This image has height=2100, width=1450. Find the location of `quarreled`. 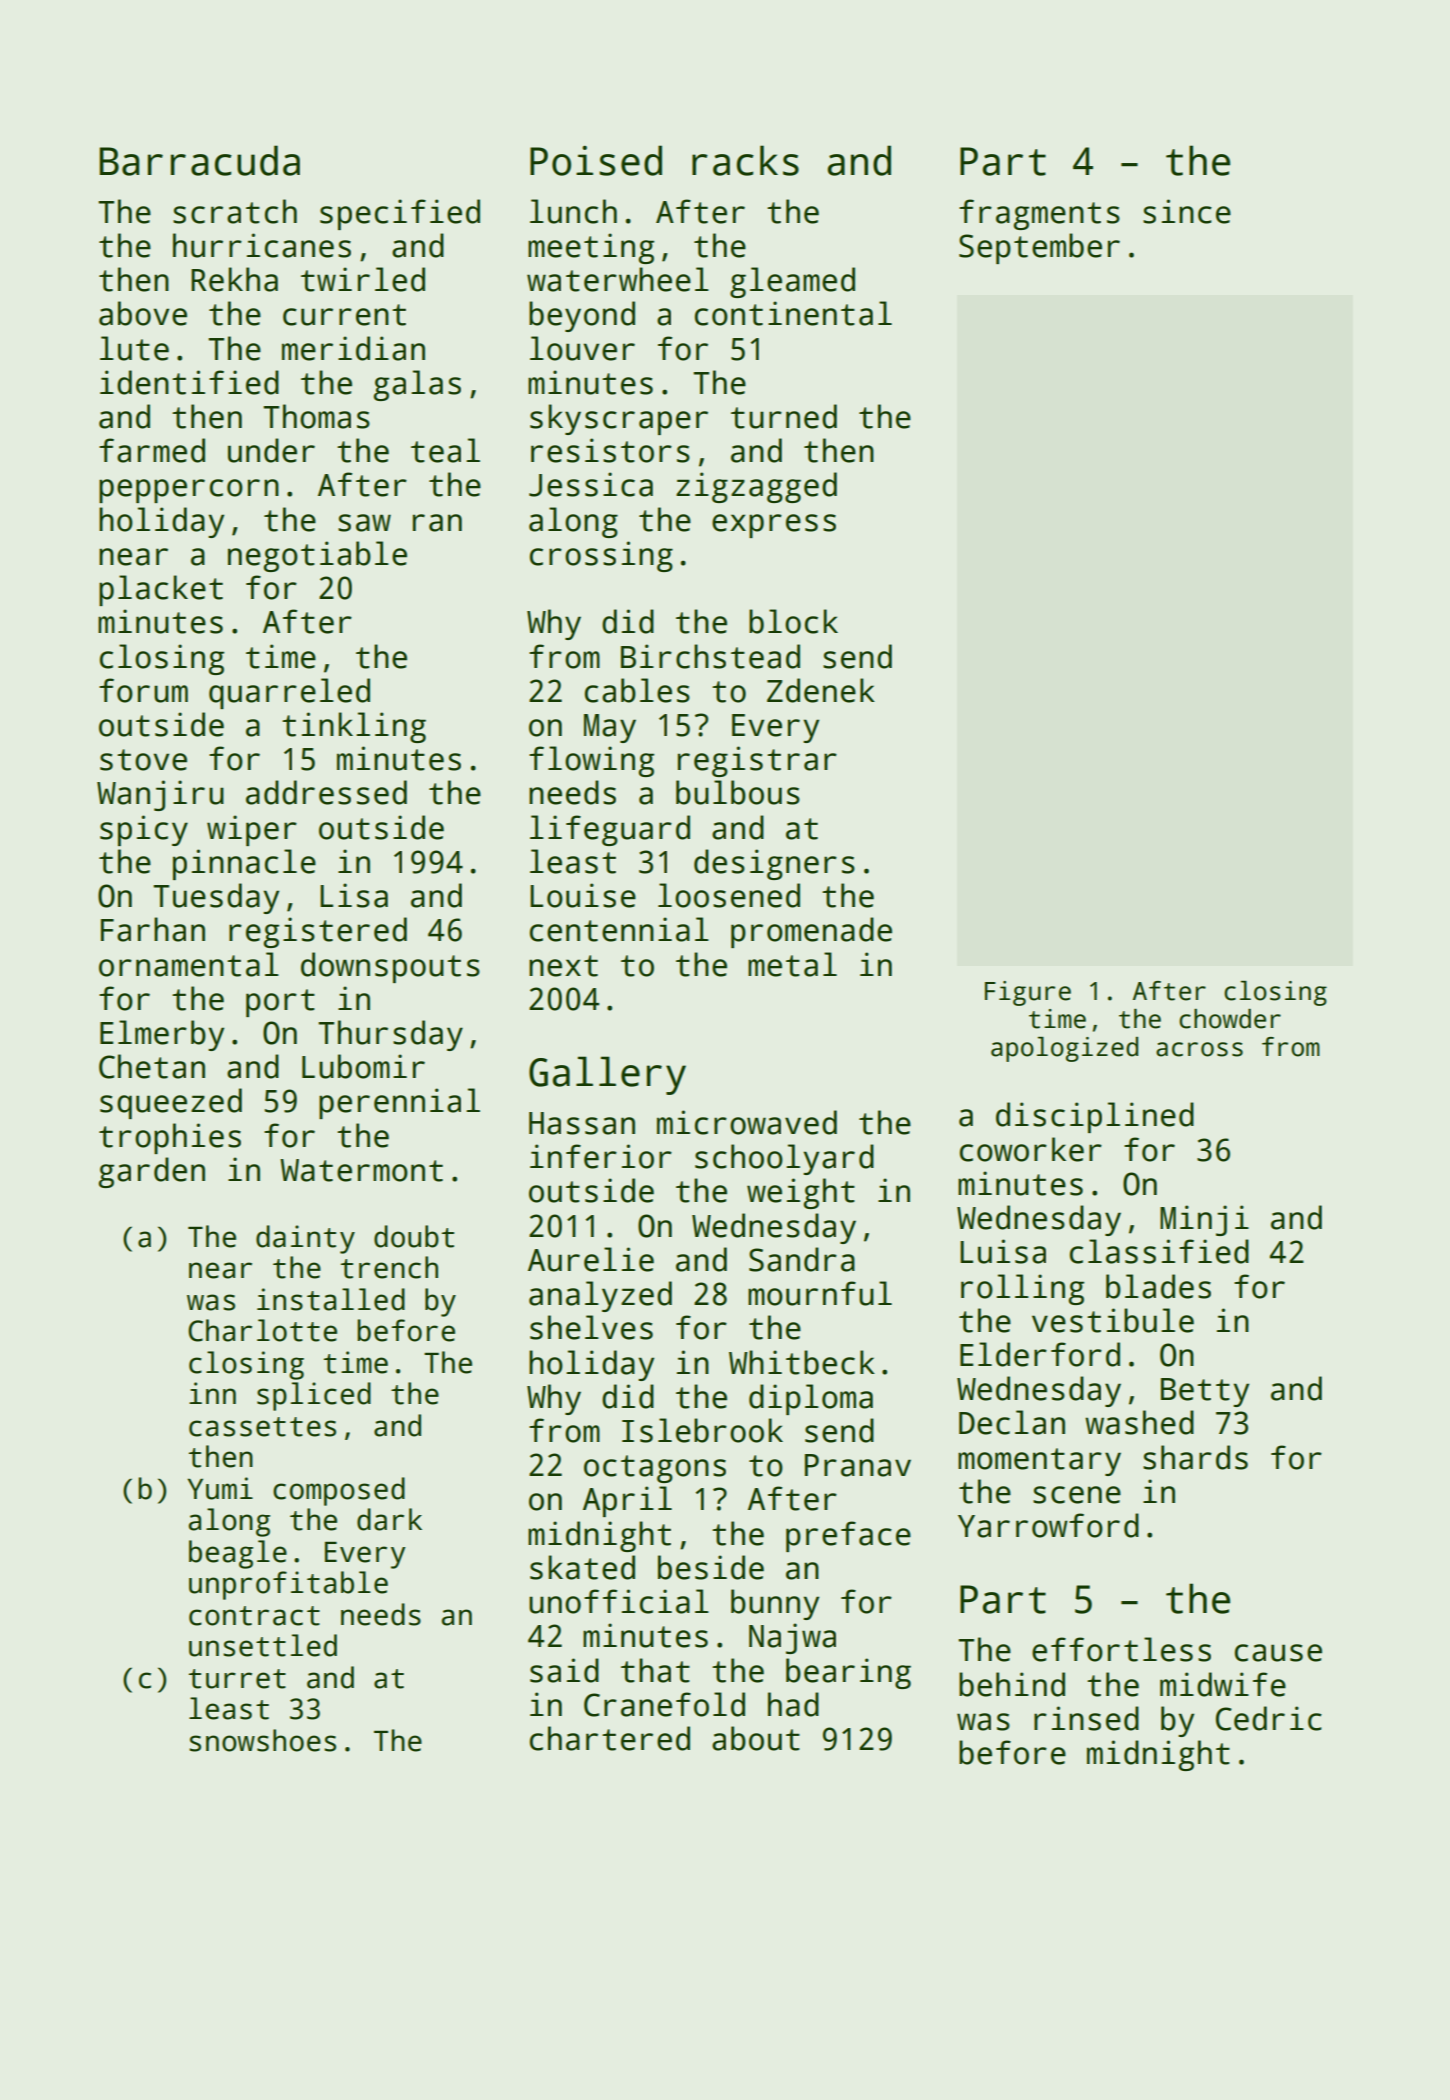

quarreled is located at coordinates (289, 693).
